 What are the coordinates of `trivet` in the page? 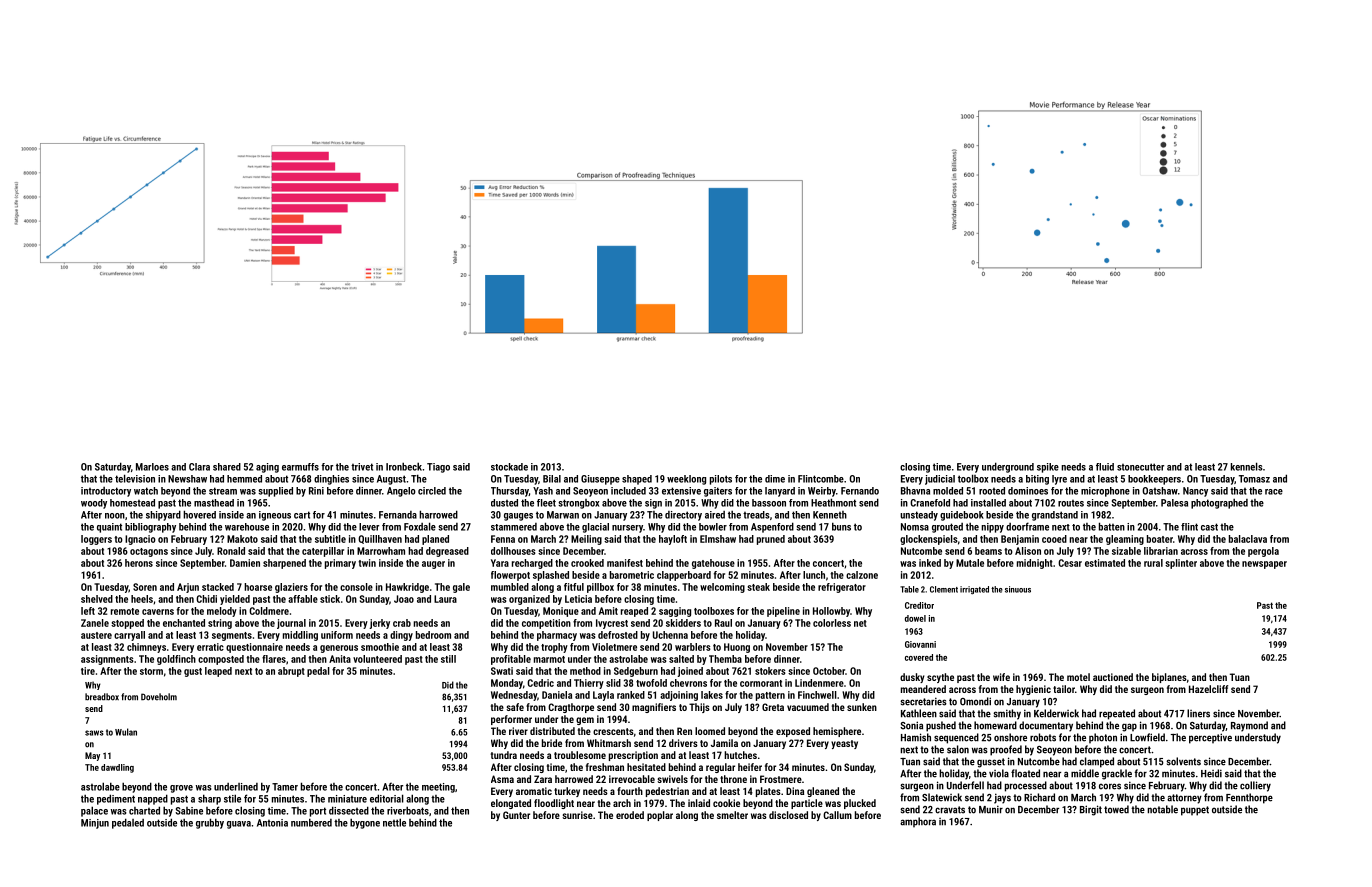 It's located at (362, 467).
